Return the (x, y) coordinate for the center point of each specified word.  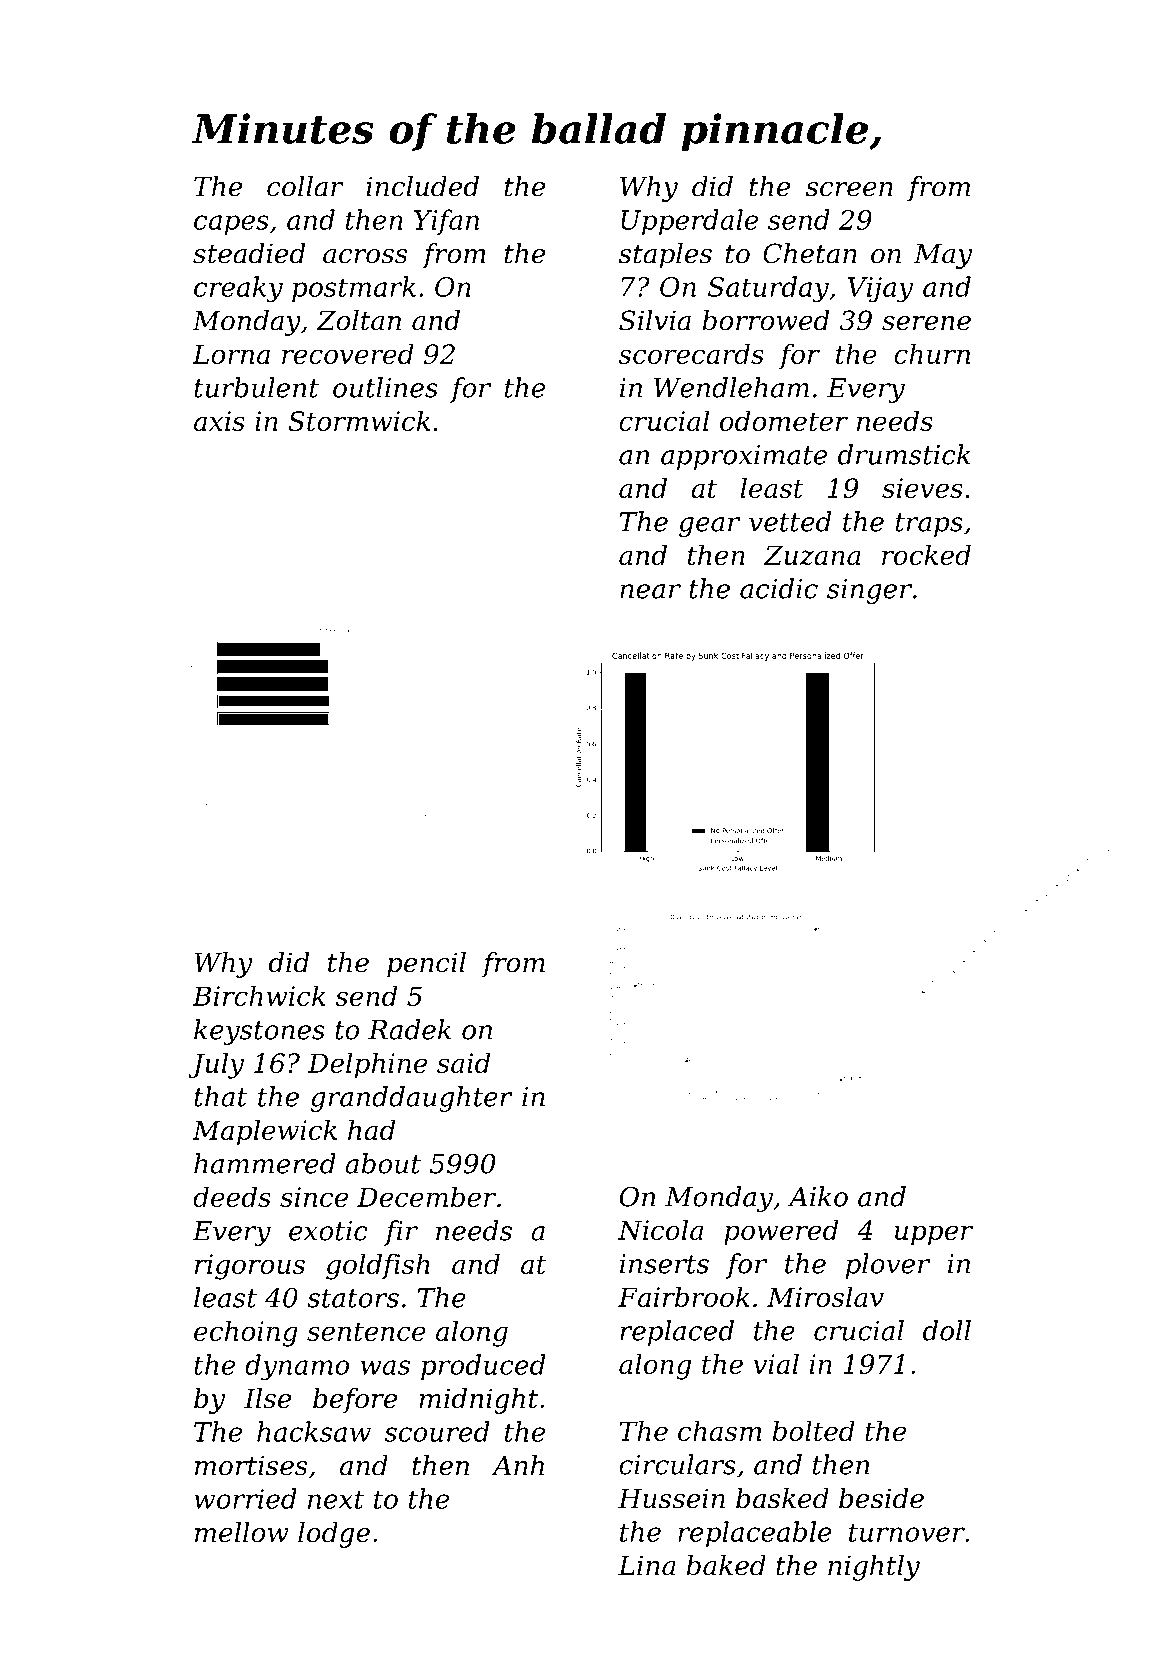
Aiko (818, 1196)
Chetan (810, 253)
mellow (242, 1532)
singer (869, 591)
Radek (409, 1029)
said (463, 1062)
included (422, 186)
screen (849, 189)
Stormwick (359, 420)
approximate (744, 457)
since (314, 1197)
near (650, 591)
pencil (426, 965)
